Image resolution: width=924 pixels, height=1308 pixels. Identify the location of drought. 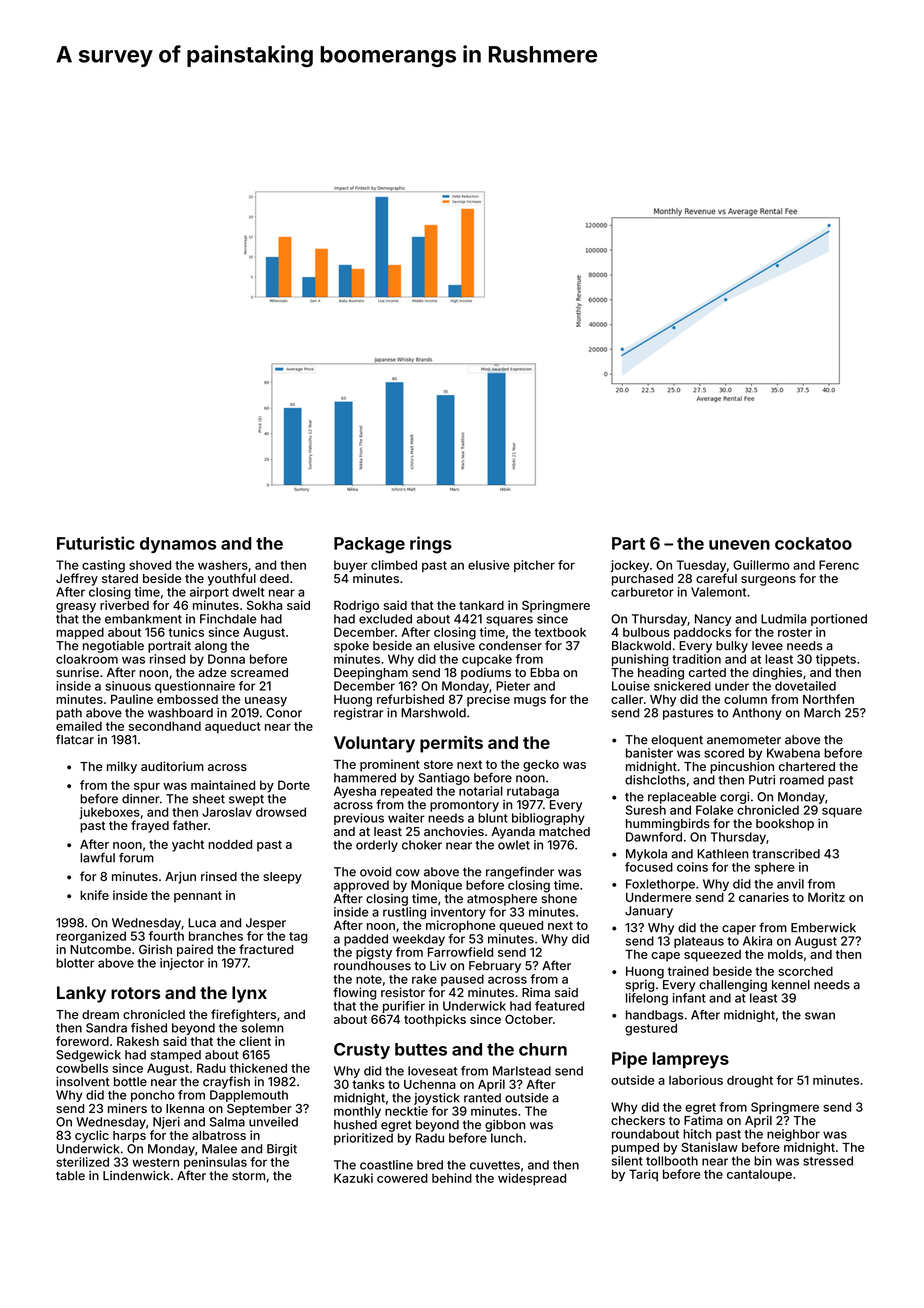
(750, 1081).
